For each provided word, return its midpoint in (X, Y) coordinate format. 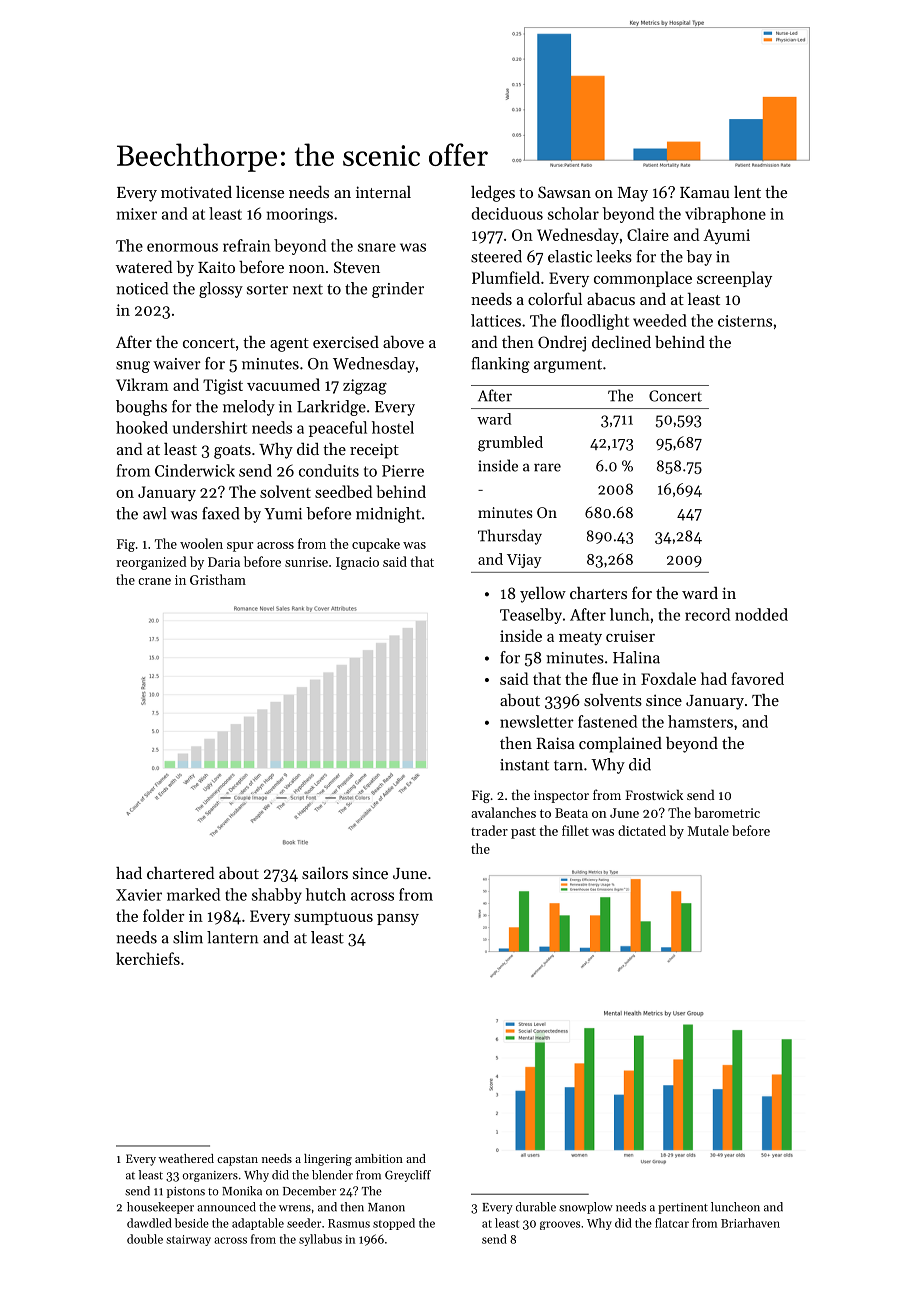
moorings (300, 215)
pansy (398, 919)
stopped (394, 1224)
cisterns (745, 321)
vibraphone (725, 215)
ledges (493, 194)
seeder (304, 1223)
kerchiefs (148, 958)
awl (154, 513)
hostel (393, 427)
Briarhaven (750, 1223)
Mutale (708, 830)
